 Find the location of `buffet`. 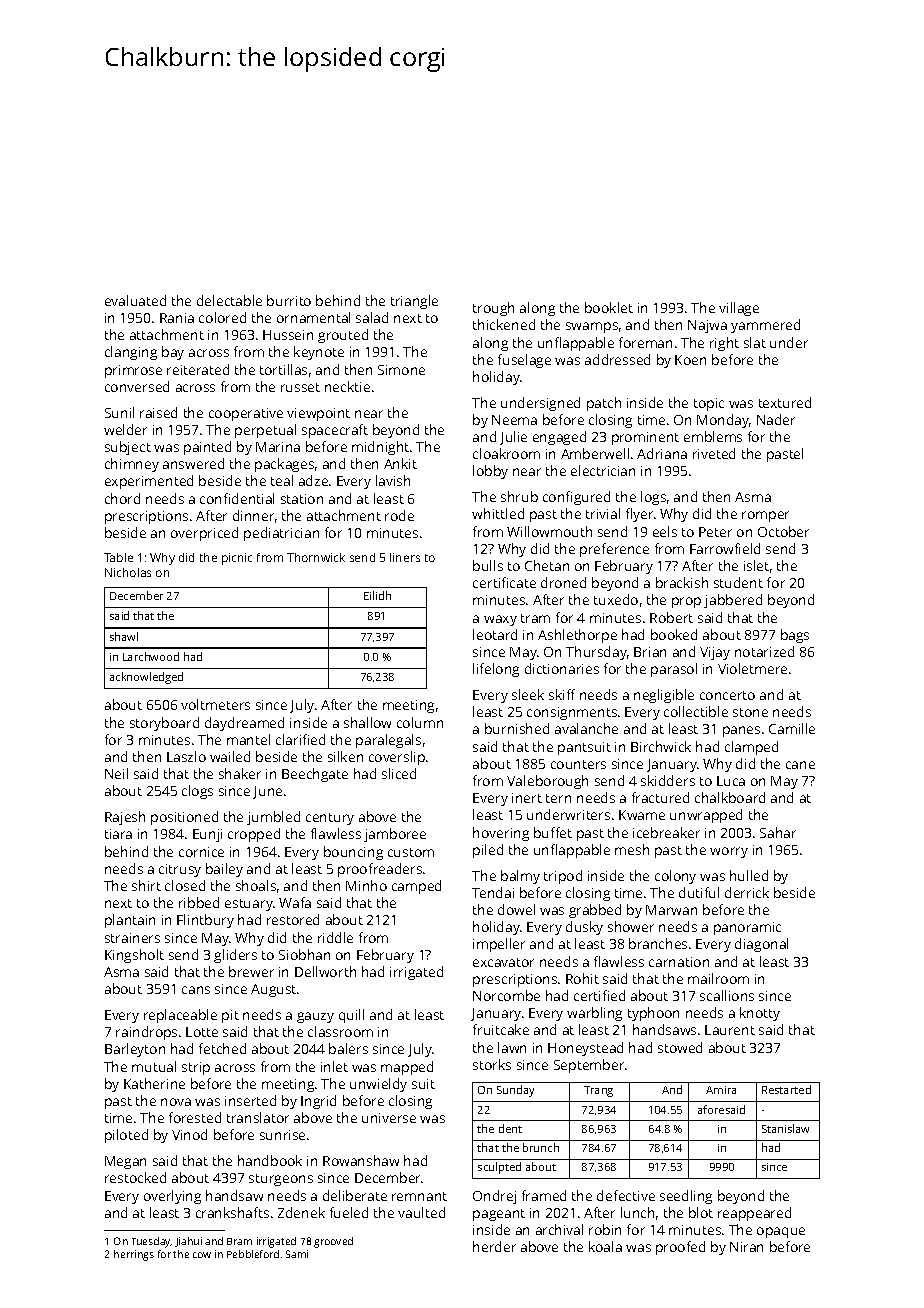

buffet is located at coordinates (553, 832).
